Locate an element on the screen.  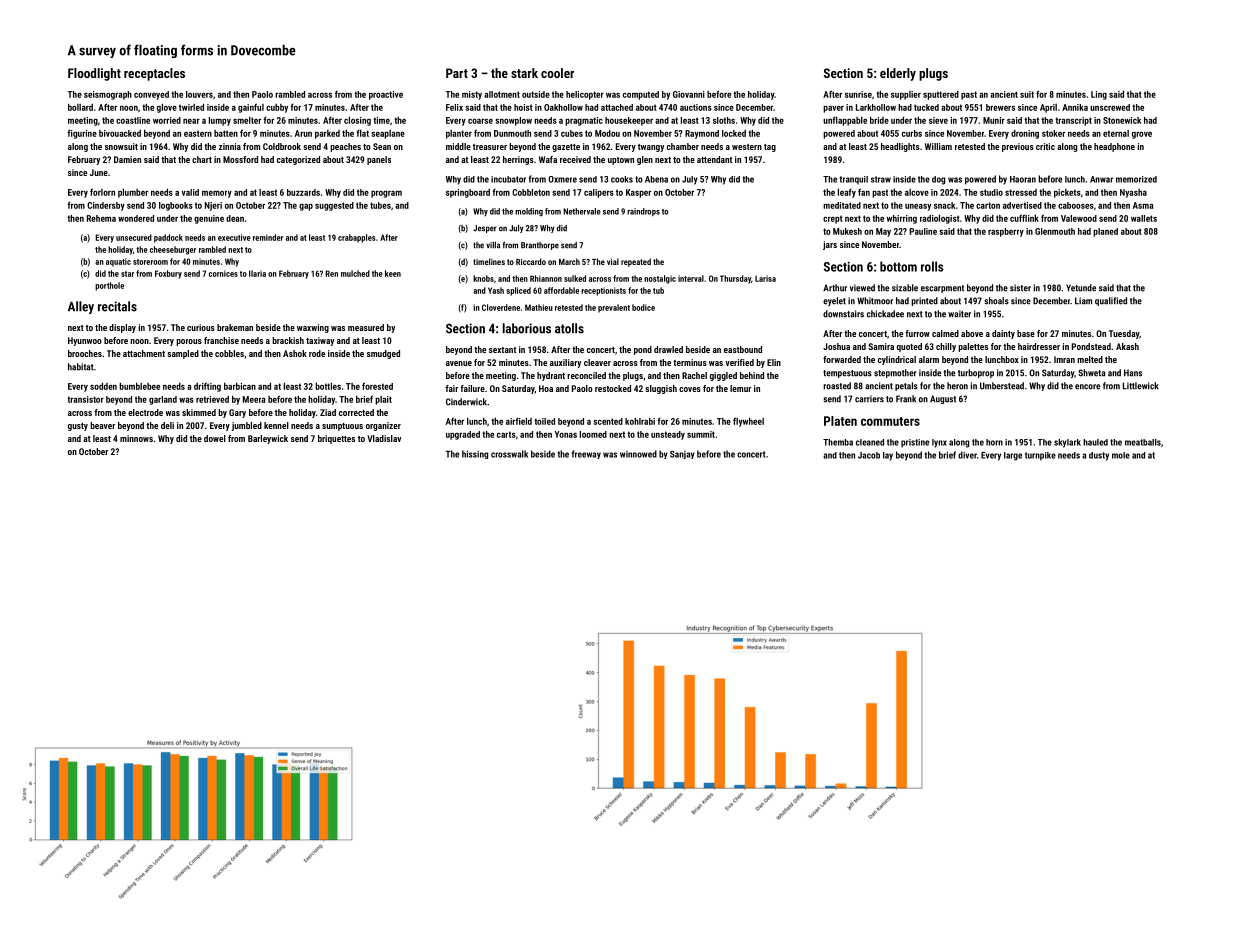
computed is located at coordinates (641, 95).
